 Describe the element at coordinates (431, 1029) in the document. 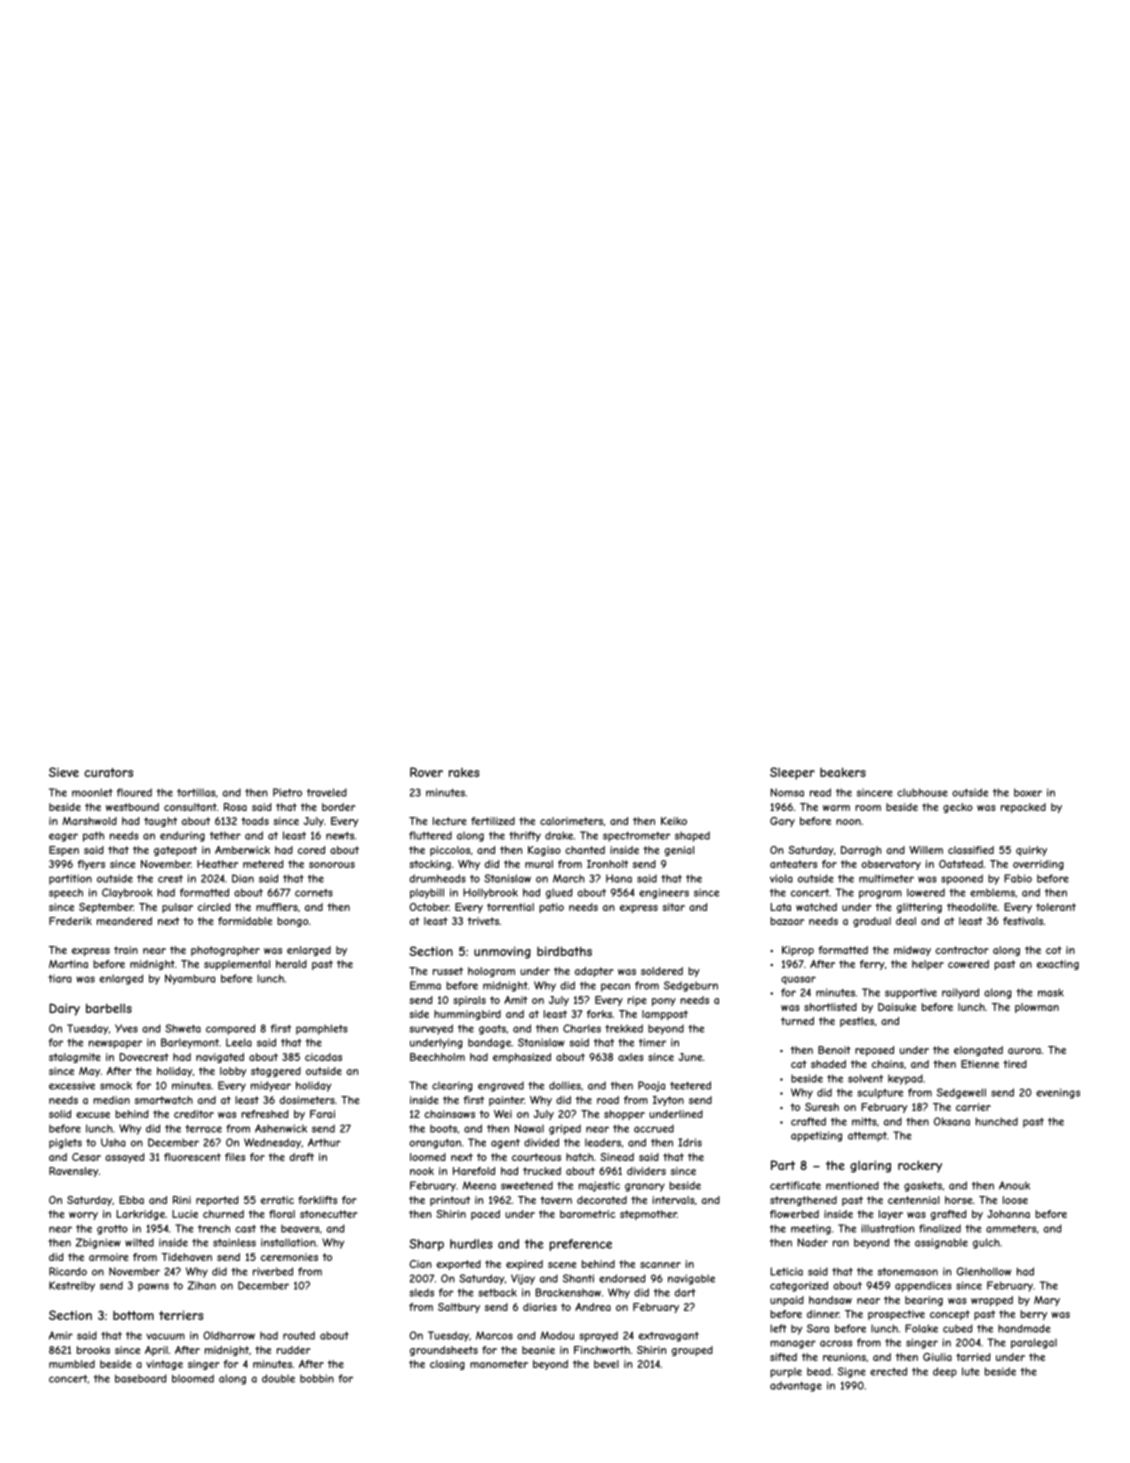

I see `surveyed` at that location.
